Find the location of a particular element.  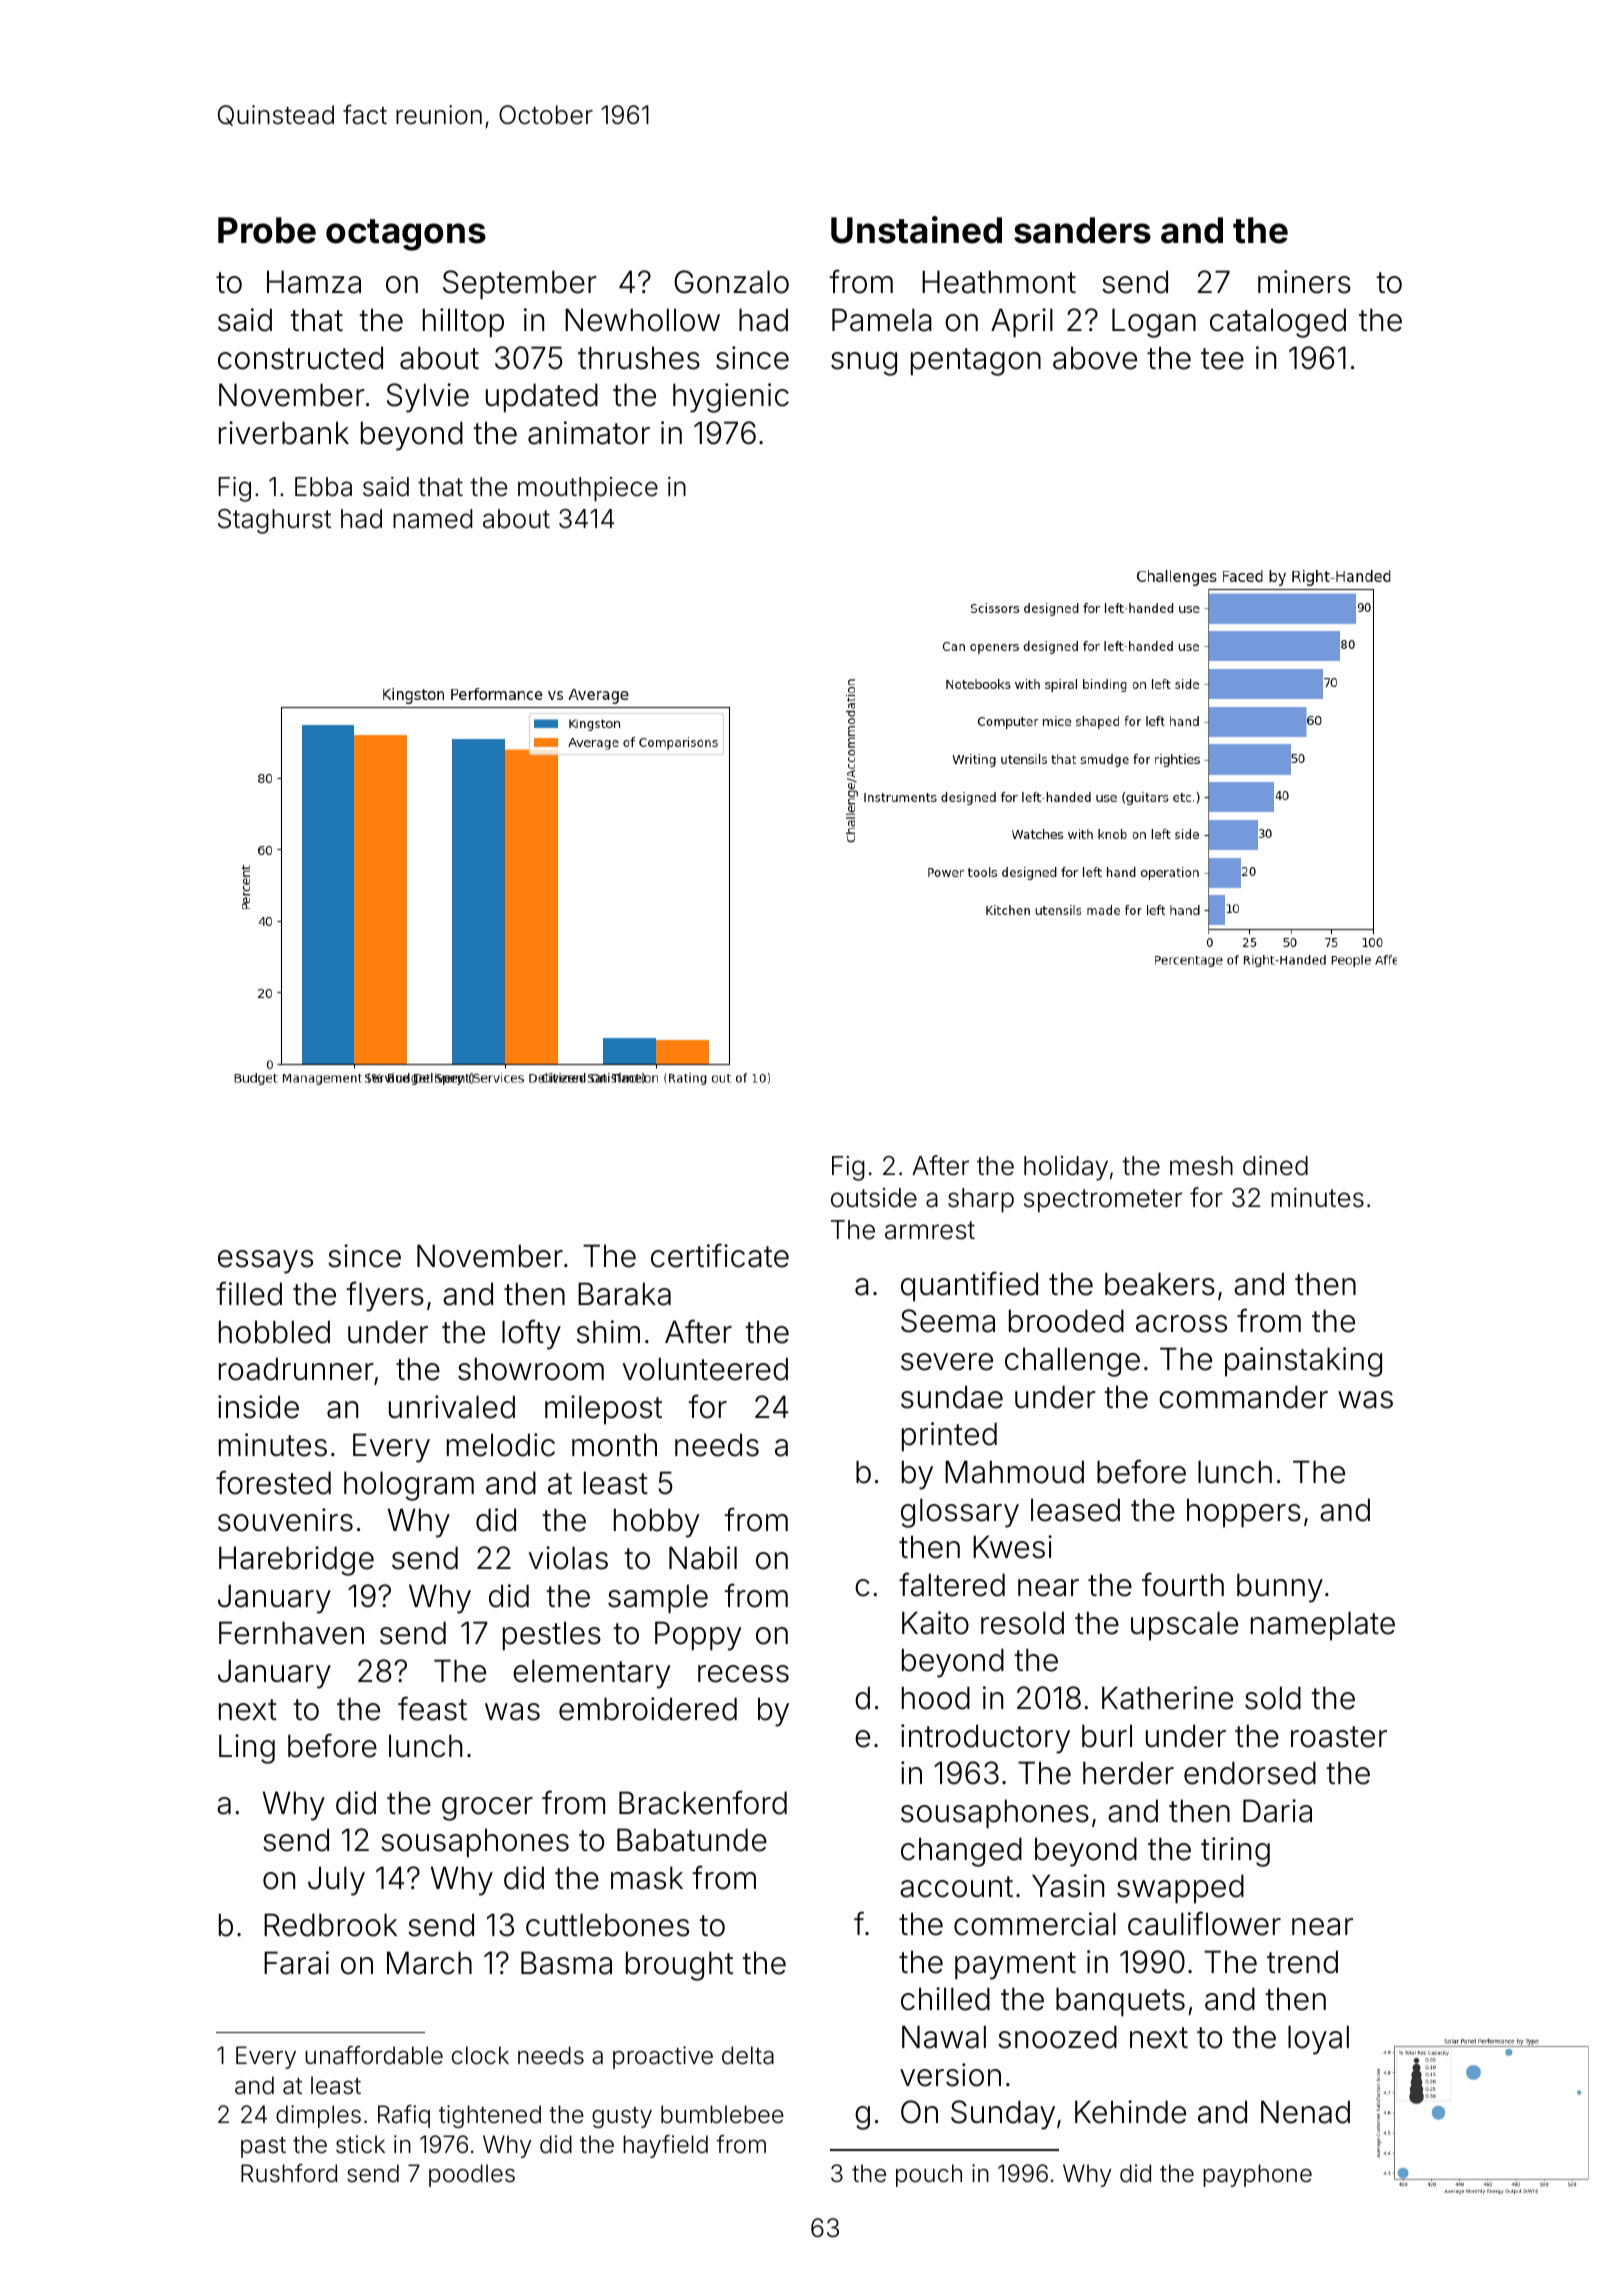

payphone is located at coordinates (1257, 2175).
